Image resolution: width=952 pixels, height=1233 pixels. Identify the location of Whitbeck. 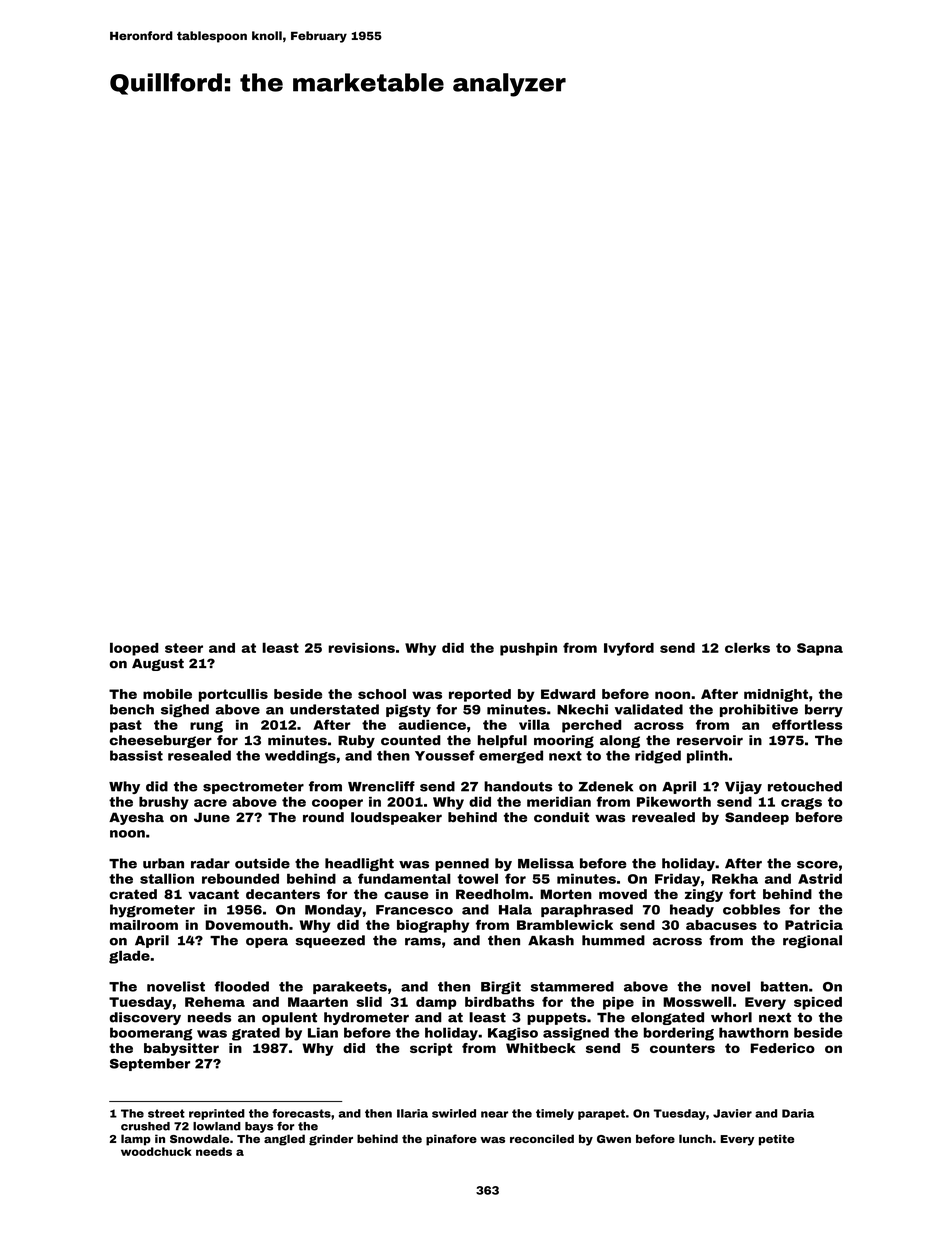
(541, 1048).
